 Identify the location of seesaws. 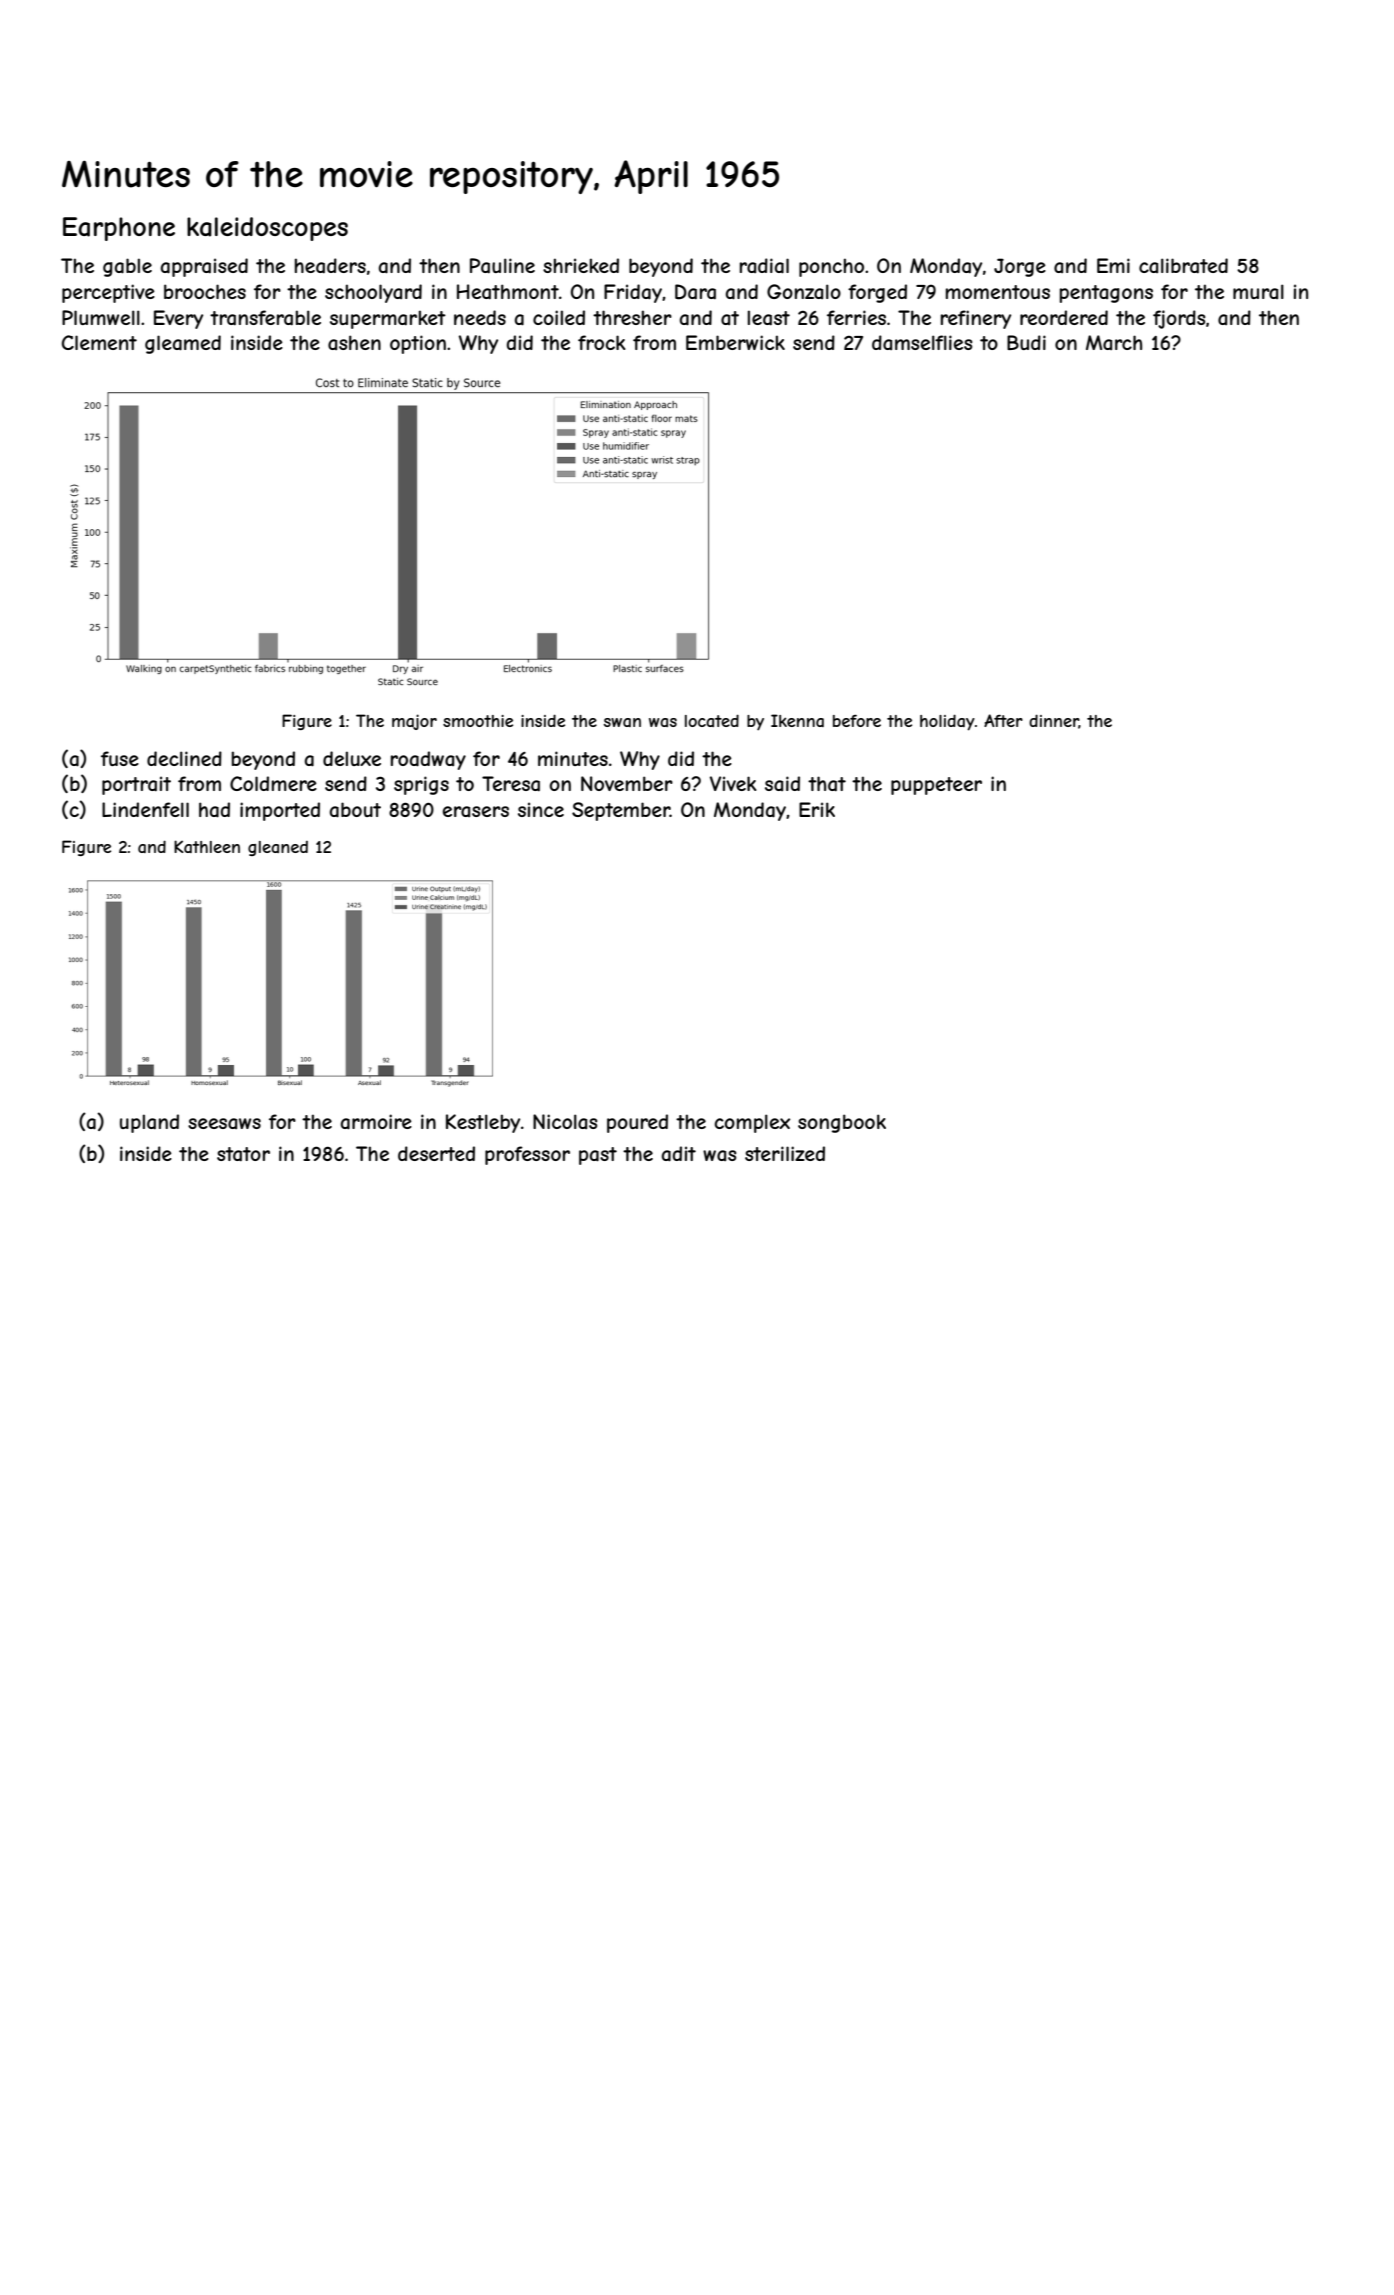
(224, 1123).
